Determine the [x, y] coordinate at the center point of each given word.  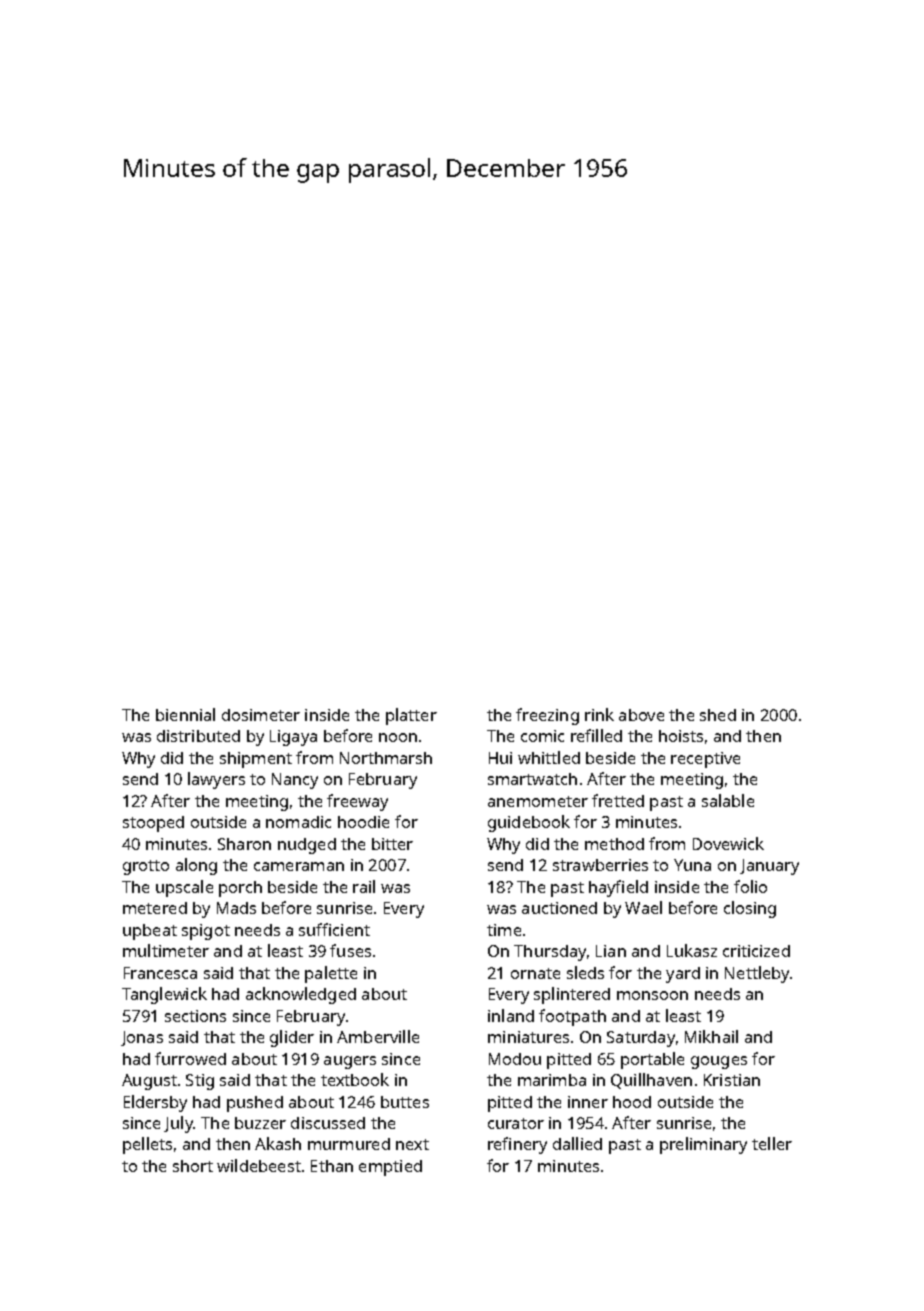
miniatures [528, 1037]
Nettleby [757, 974]
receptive [705, 760]
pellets [147, 1145]
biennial [185, 714]
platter [411, 716]
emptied [390, 1168]
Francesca [160, 973]
